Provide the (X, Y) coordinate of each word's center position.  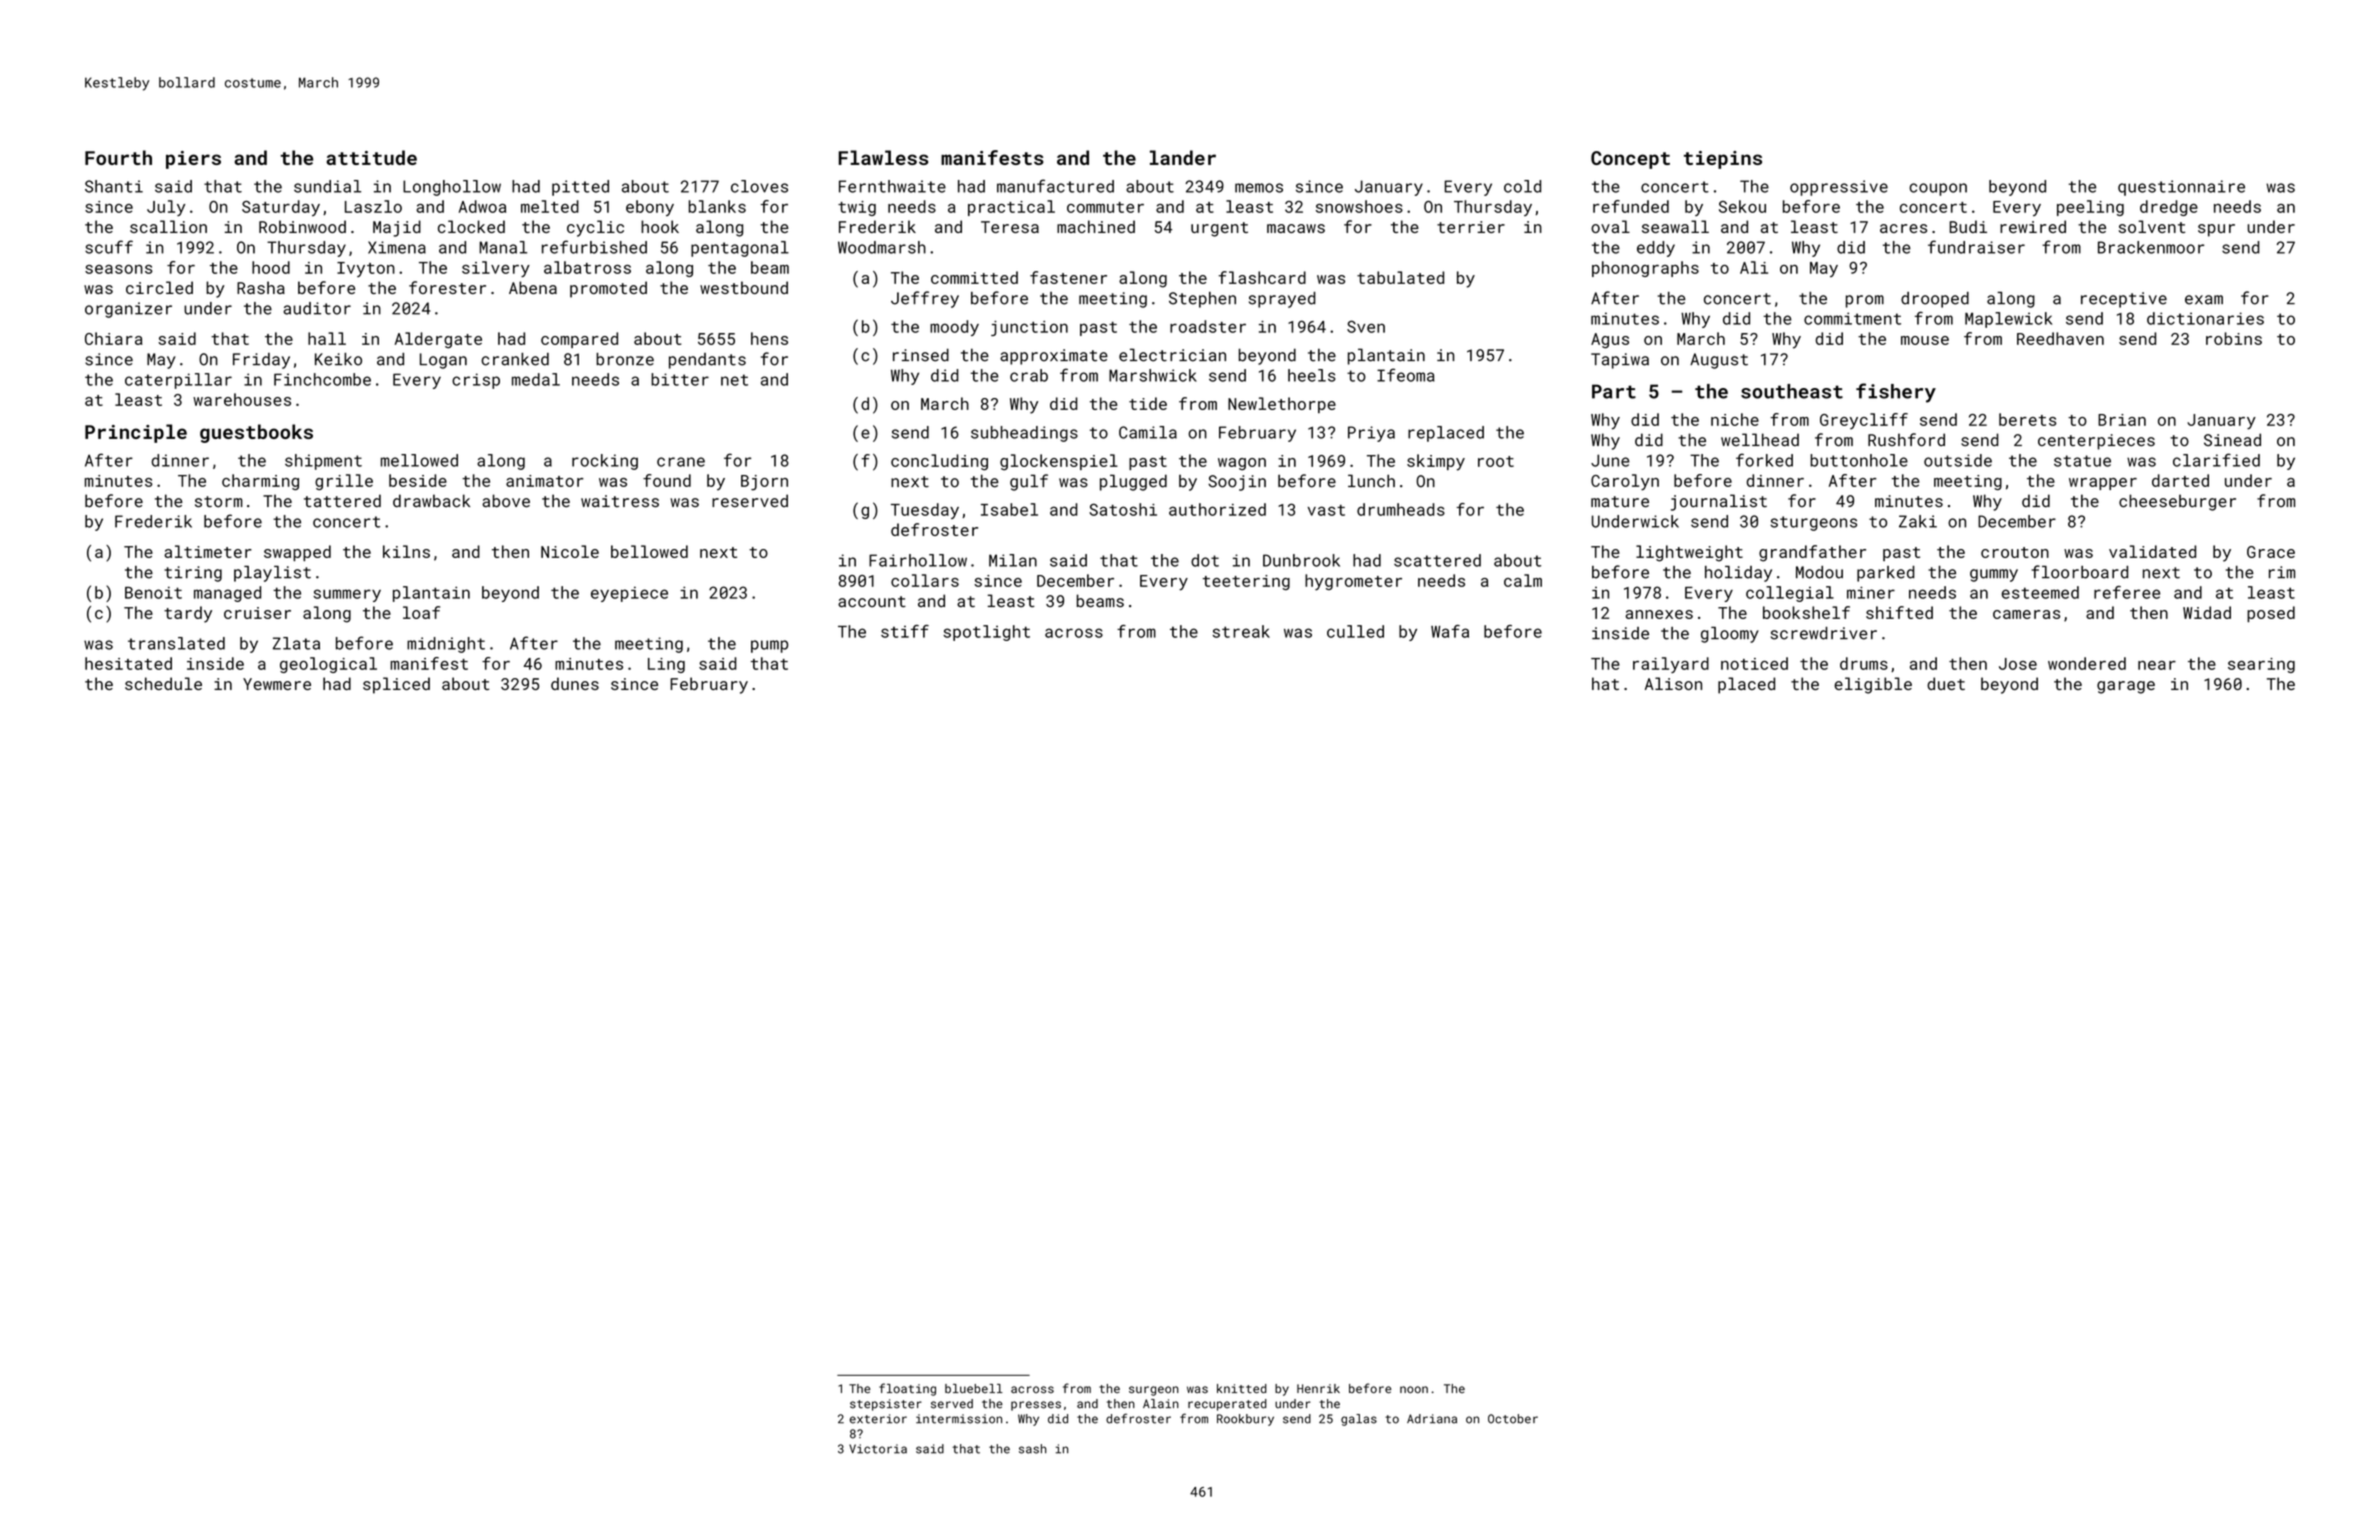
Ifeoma (1406, 375)
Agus (1610, 341)
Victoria (878, 1449)
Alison (1673, 683)
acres (1903, 228)
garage (2126, 687)
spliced (396, 685)
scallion (168, 226)
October (1513, 1419)
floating (907, 1389)
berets (2027, 419)
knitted (1242, 1389)
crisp (476, 381)
